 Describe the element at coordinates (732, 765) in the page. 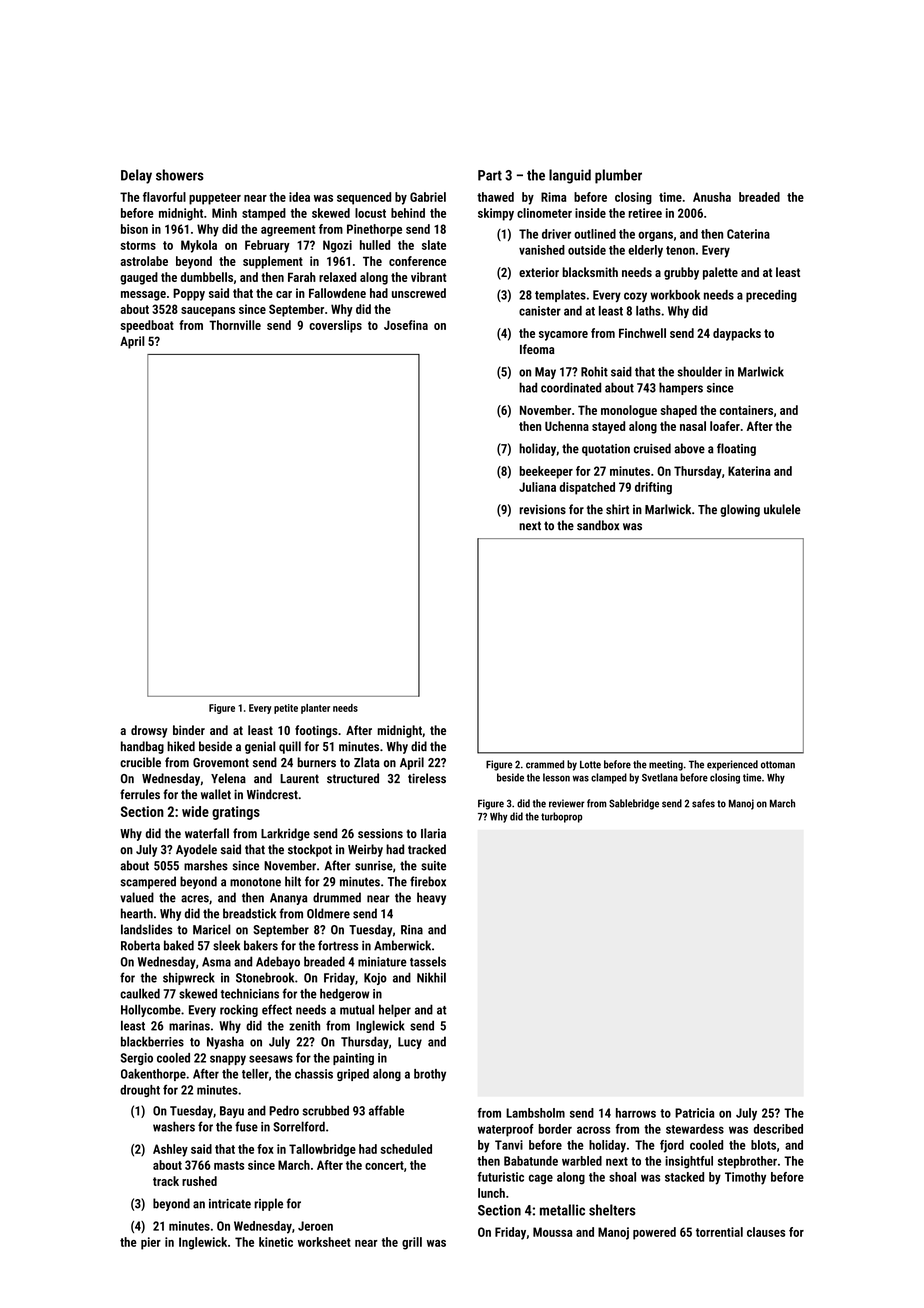

I see `experienced` at that location.
